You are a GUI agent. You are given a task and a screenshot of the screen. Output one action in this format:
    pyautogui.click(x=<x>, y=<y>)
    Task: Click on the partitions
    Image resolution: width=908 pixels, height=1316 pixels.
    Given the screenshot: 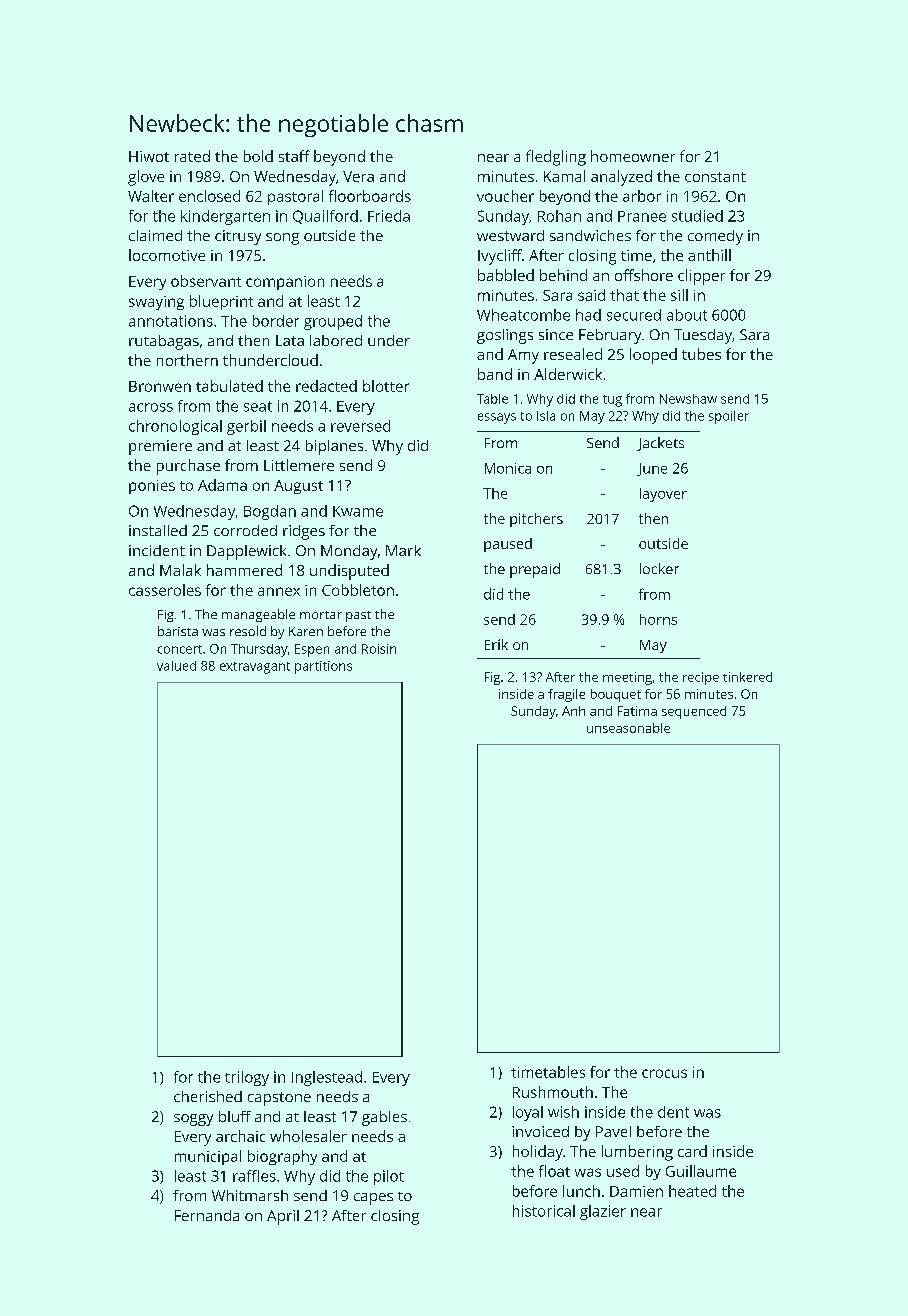 What is the action you would take?
    pyautogui.click(x=323, y=667)
